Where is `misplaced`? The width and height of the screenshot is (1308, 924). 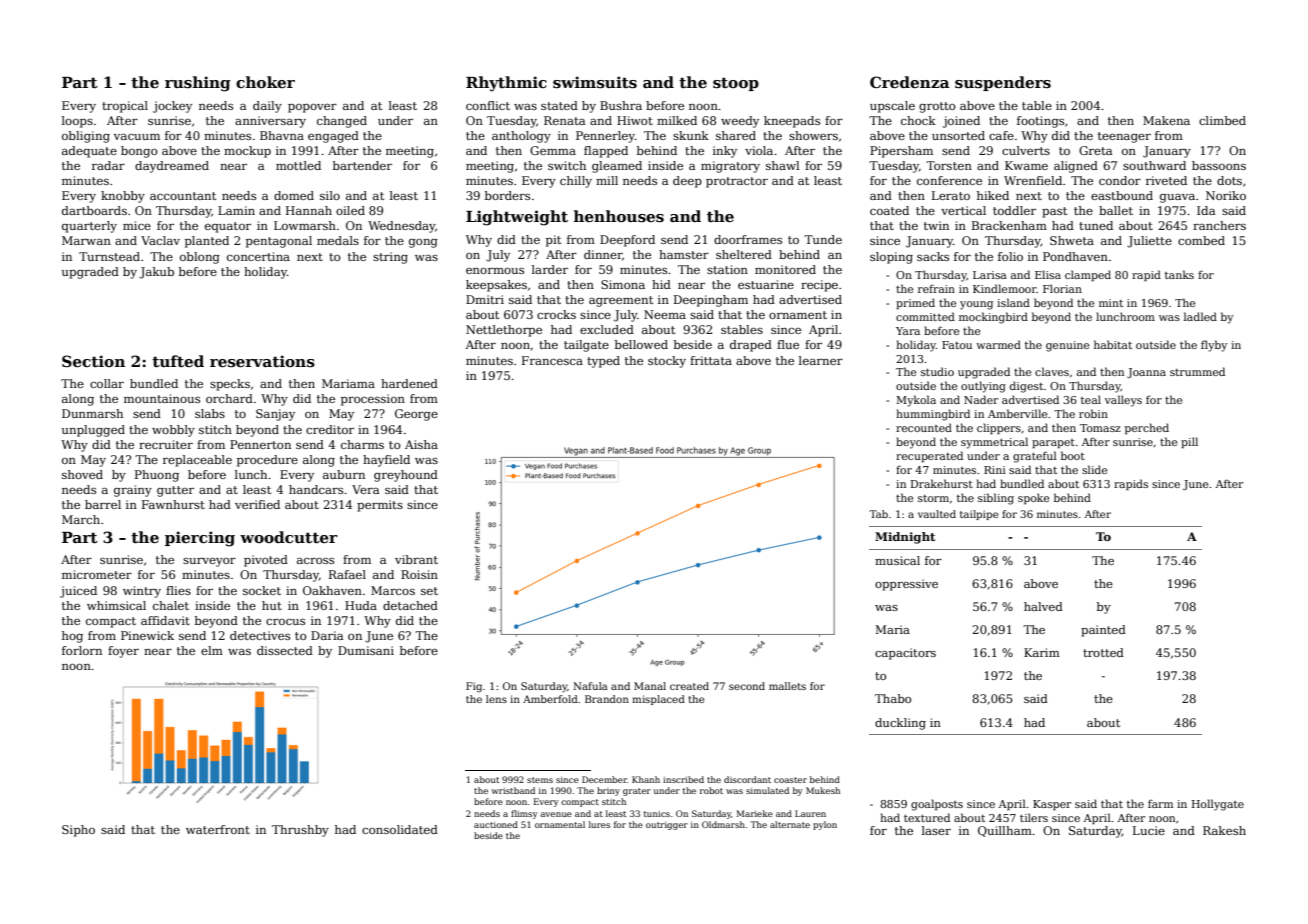 misplaced is located at coordinates (658, 700).
